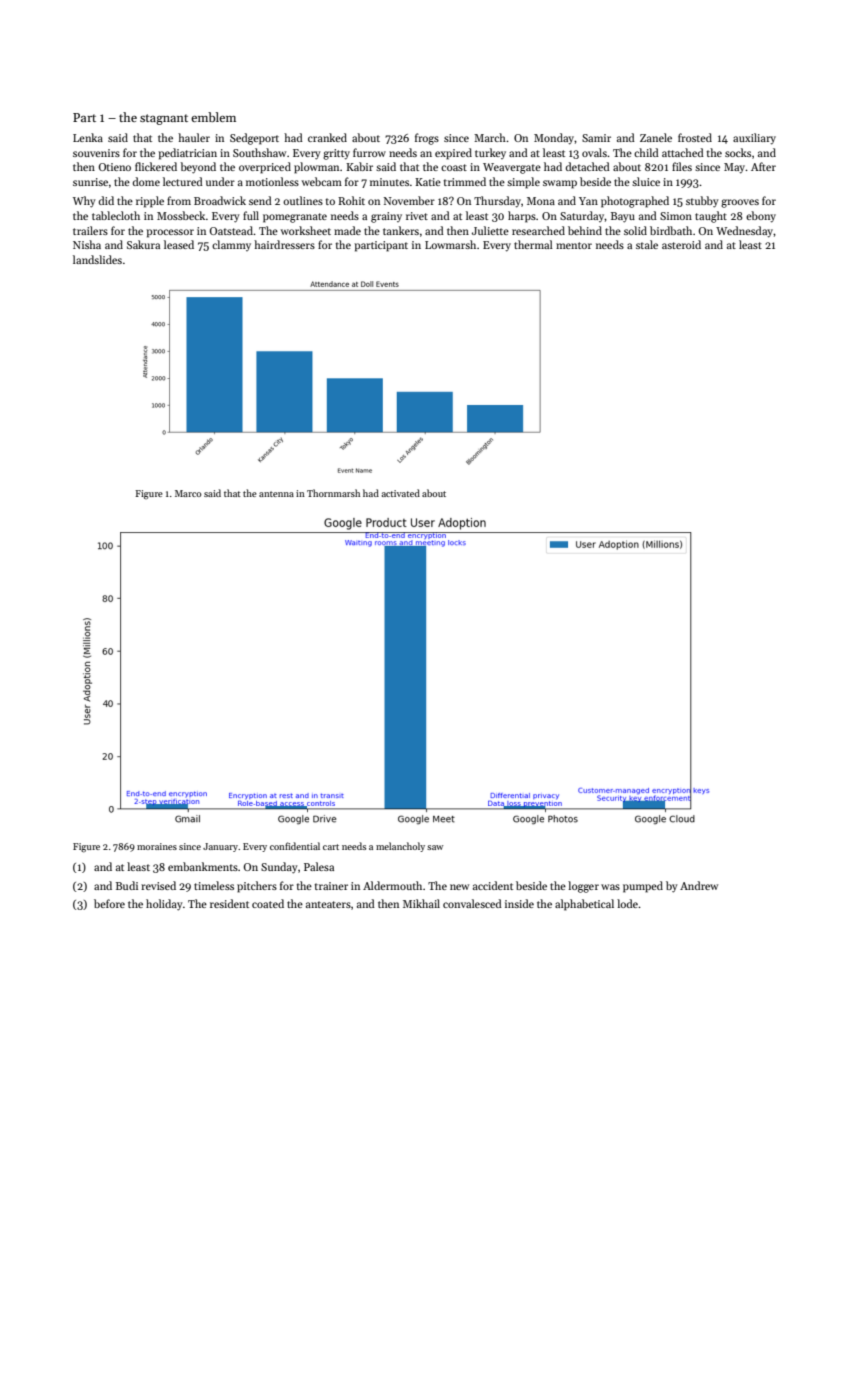 The width and height of the screenshot is (849, 1400). I want to click on melancholy, so click(400, 847).
